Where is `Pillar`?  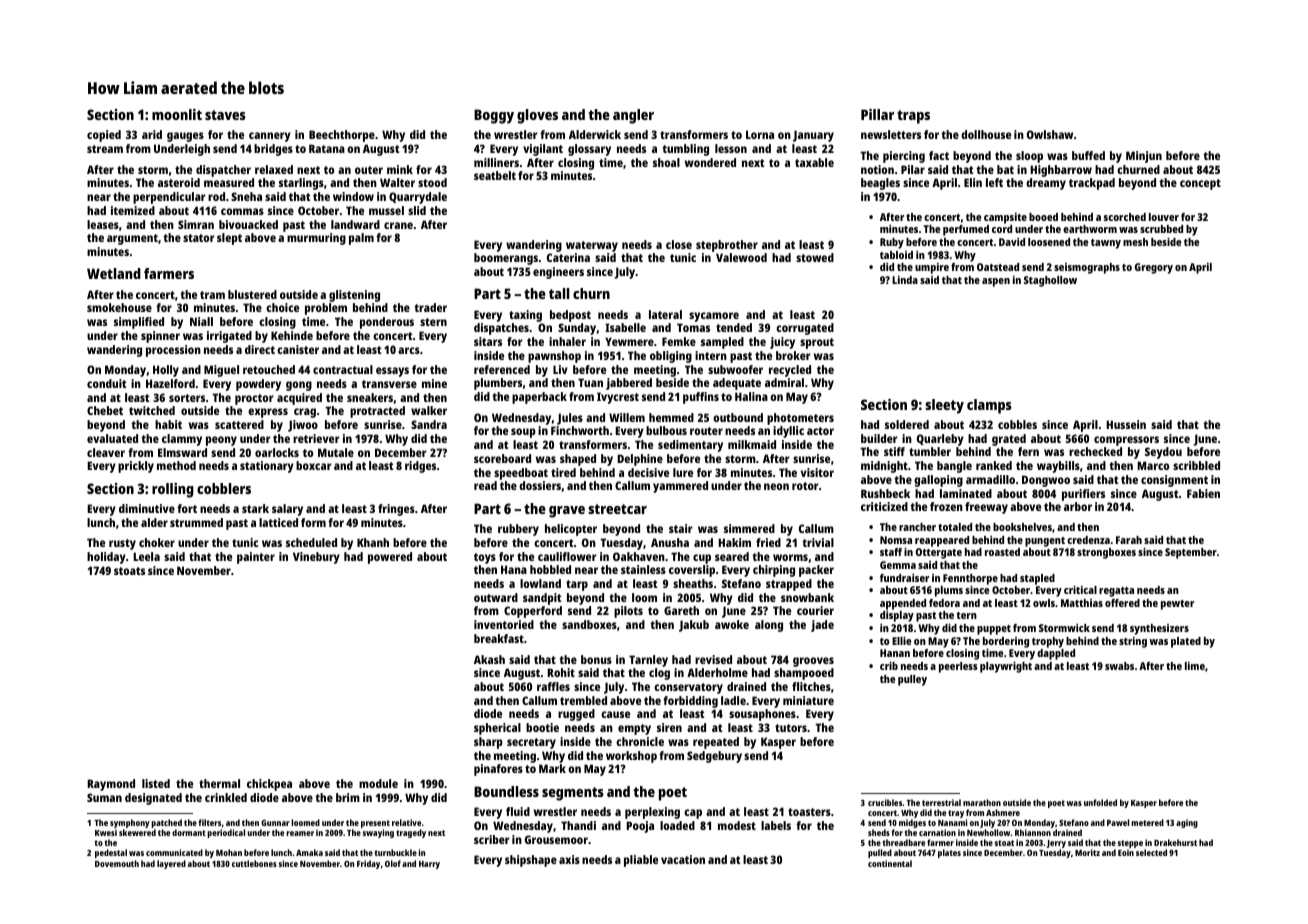 Pillar is located at coordinates (877, 114).
